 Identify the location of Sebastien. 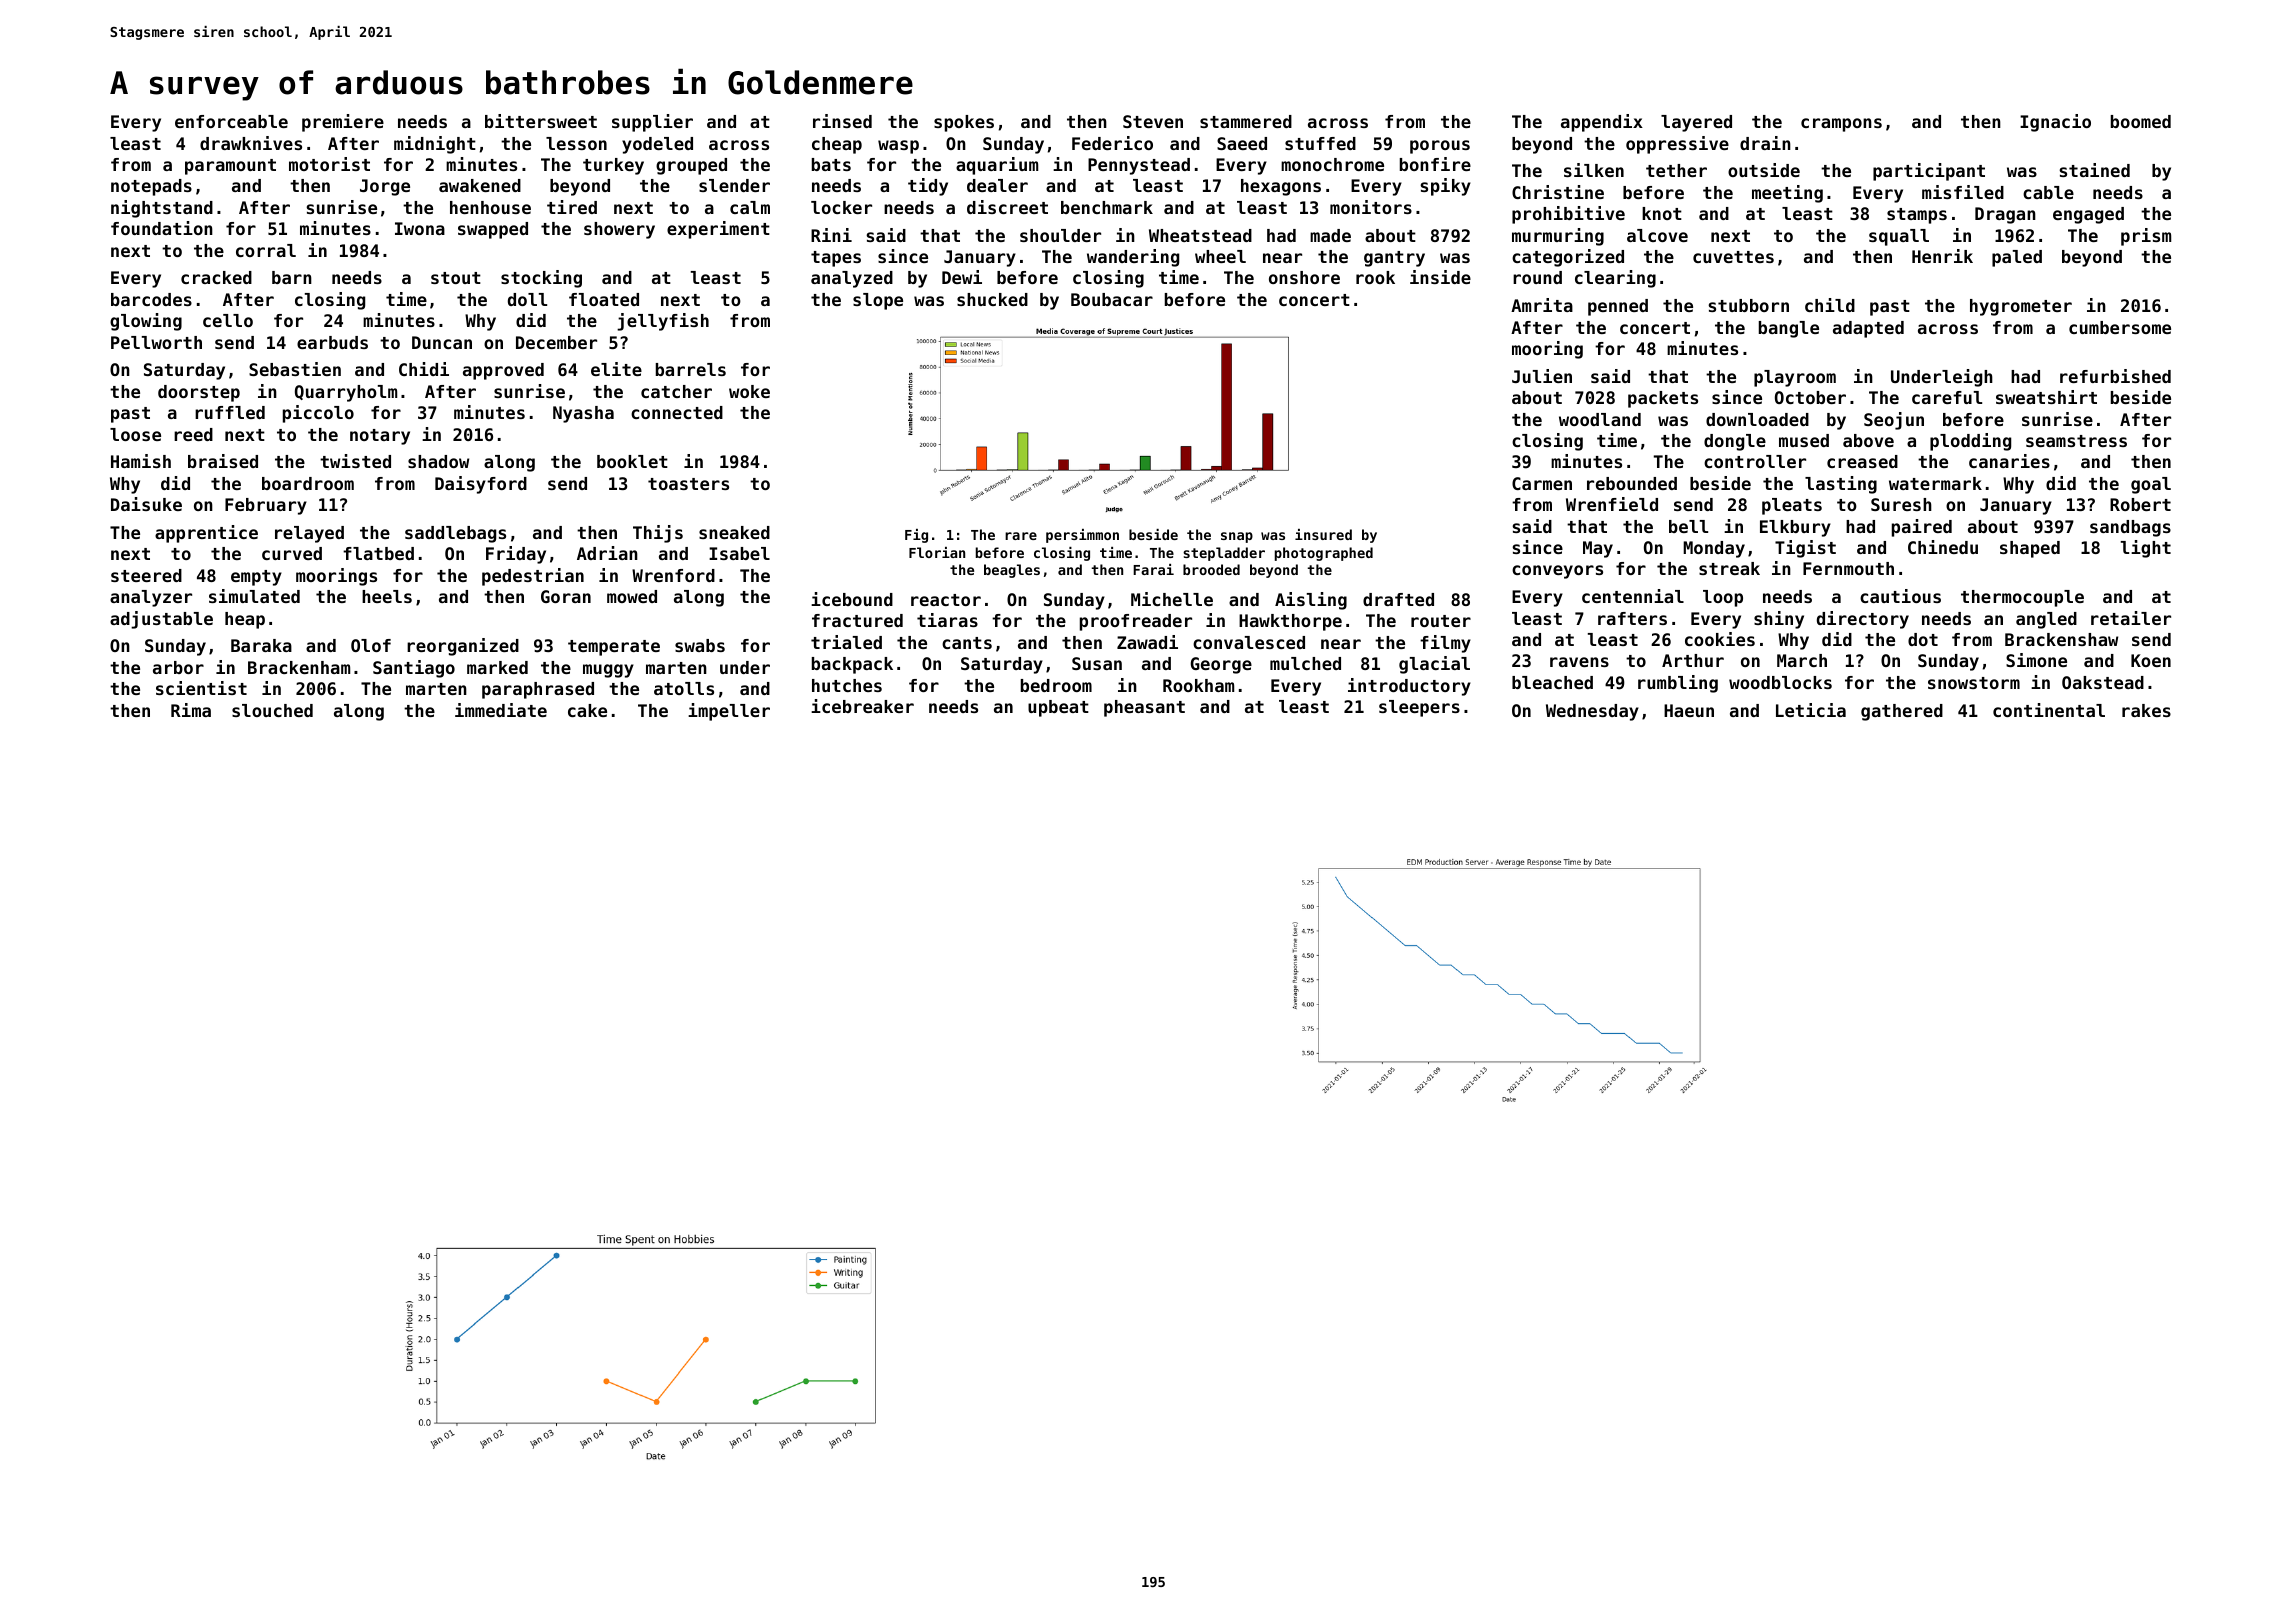
(295, 369).
